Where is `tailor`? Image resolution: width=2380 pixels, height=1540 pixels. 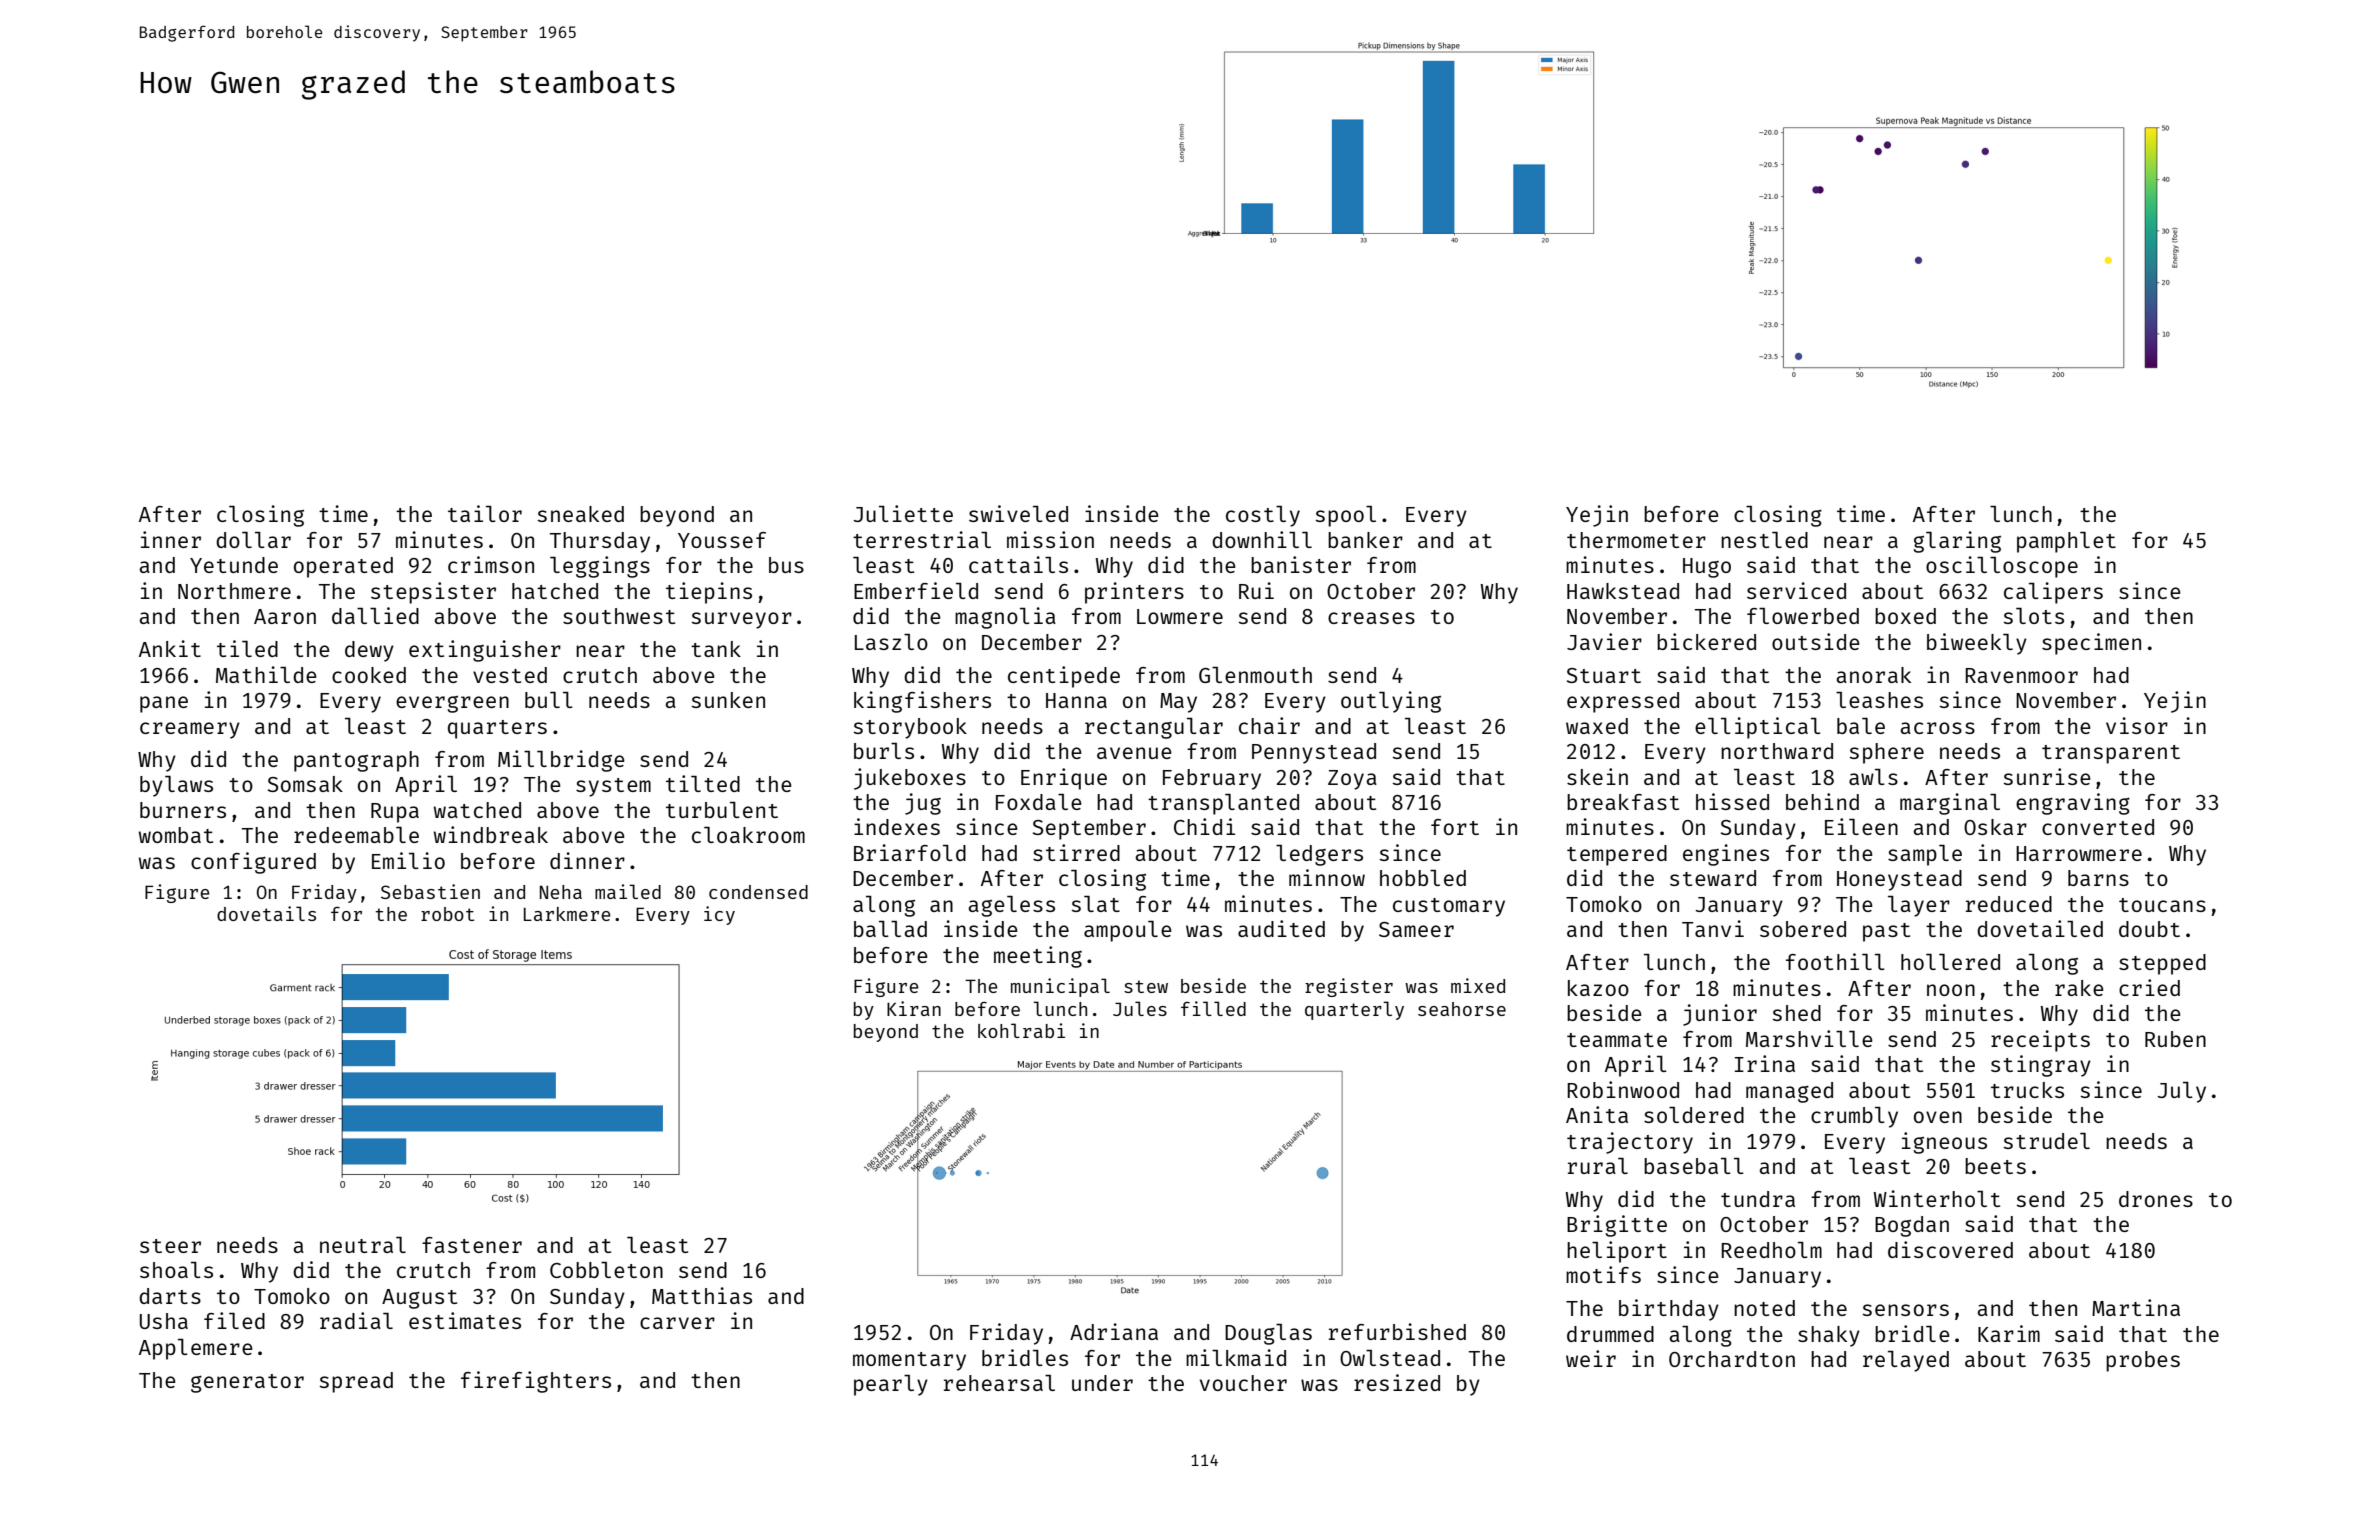
tailor is located at coordinates (485, 513).
